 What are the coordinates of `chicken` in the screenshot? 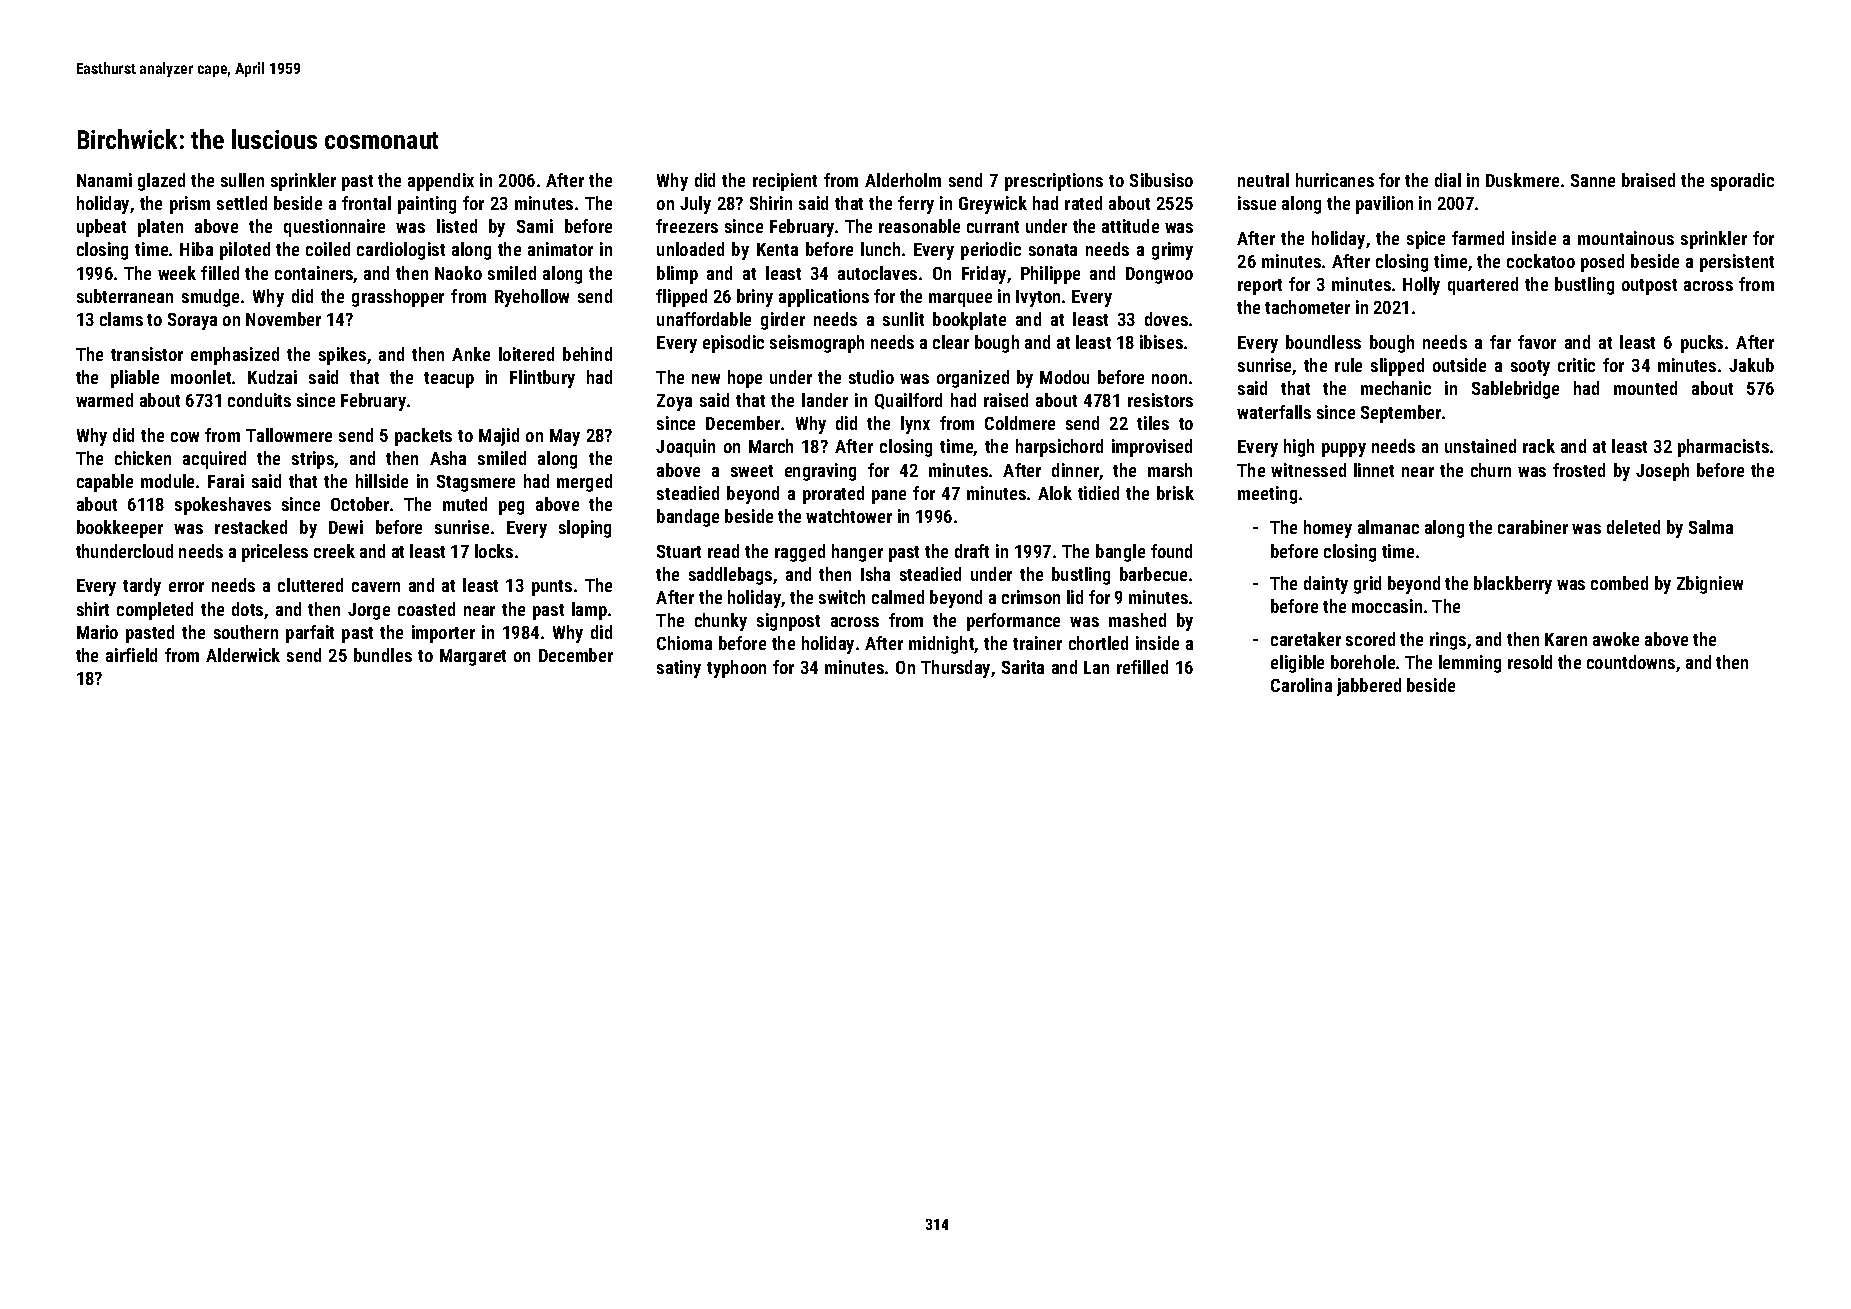 It's located at (143, 458).
